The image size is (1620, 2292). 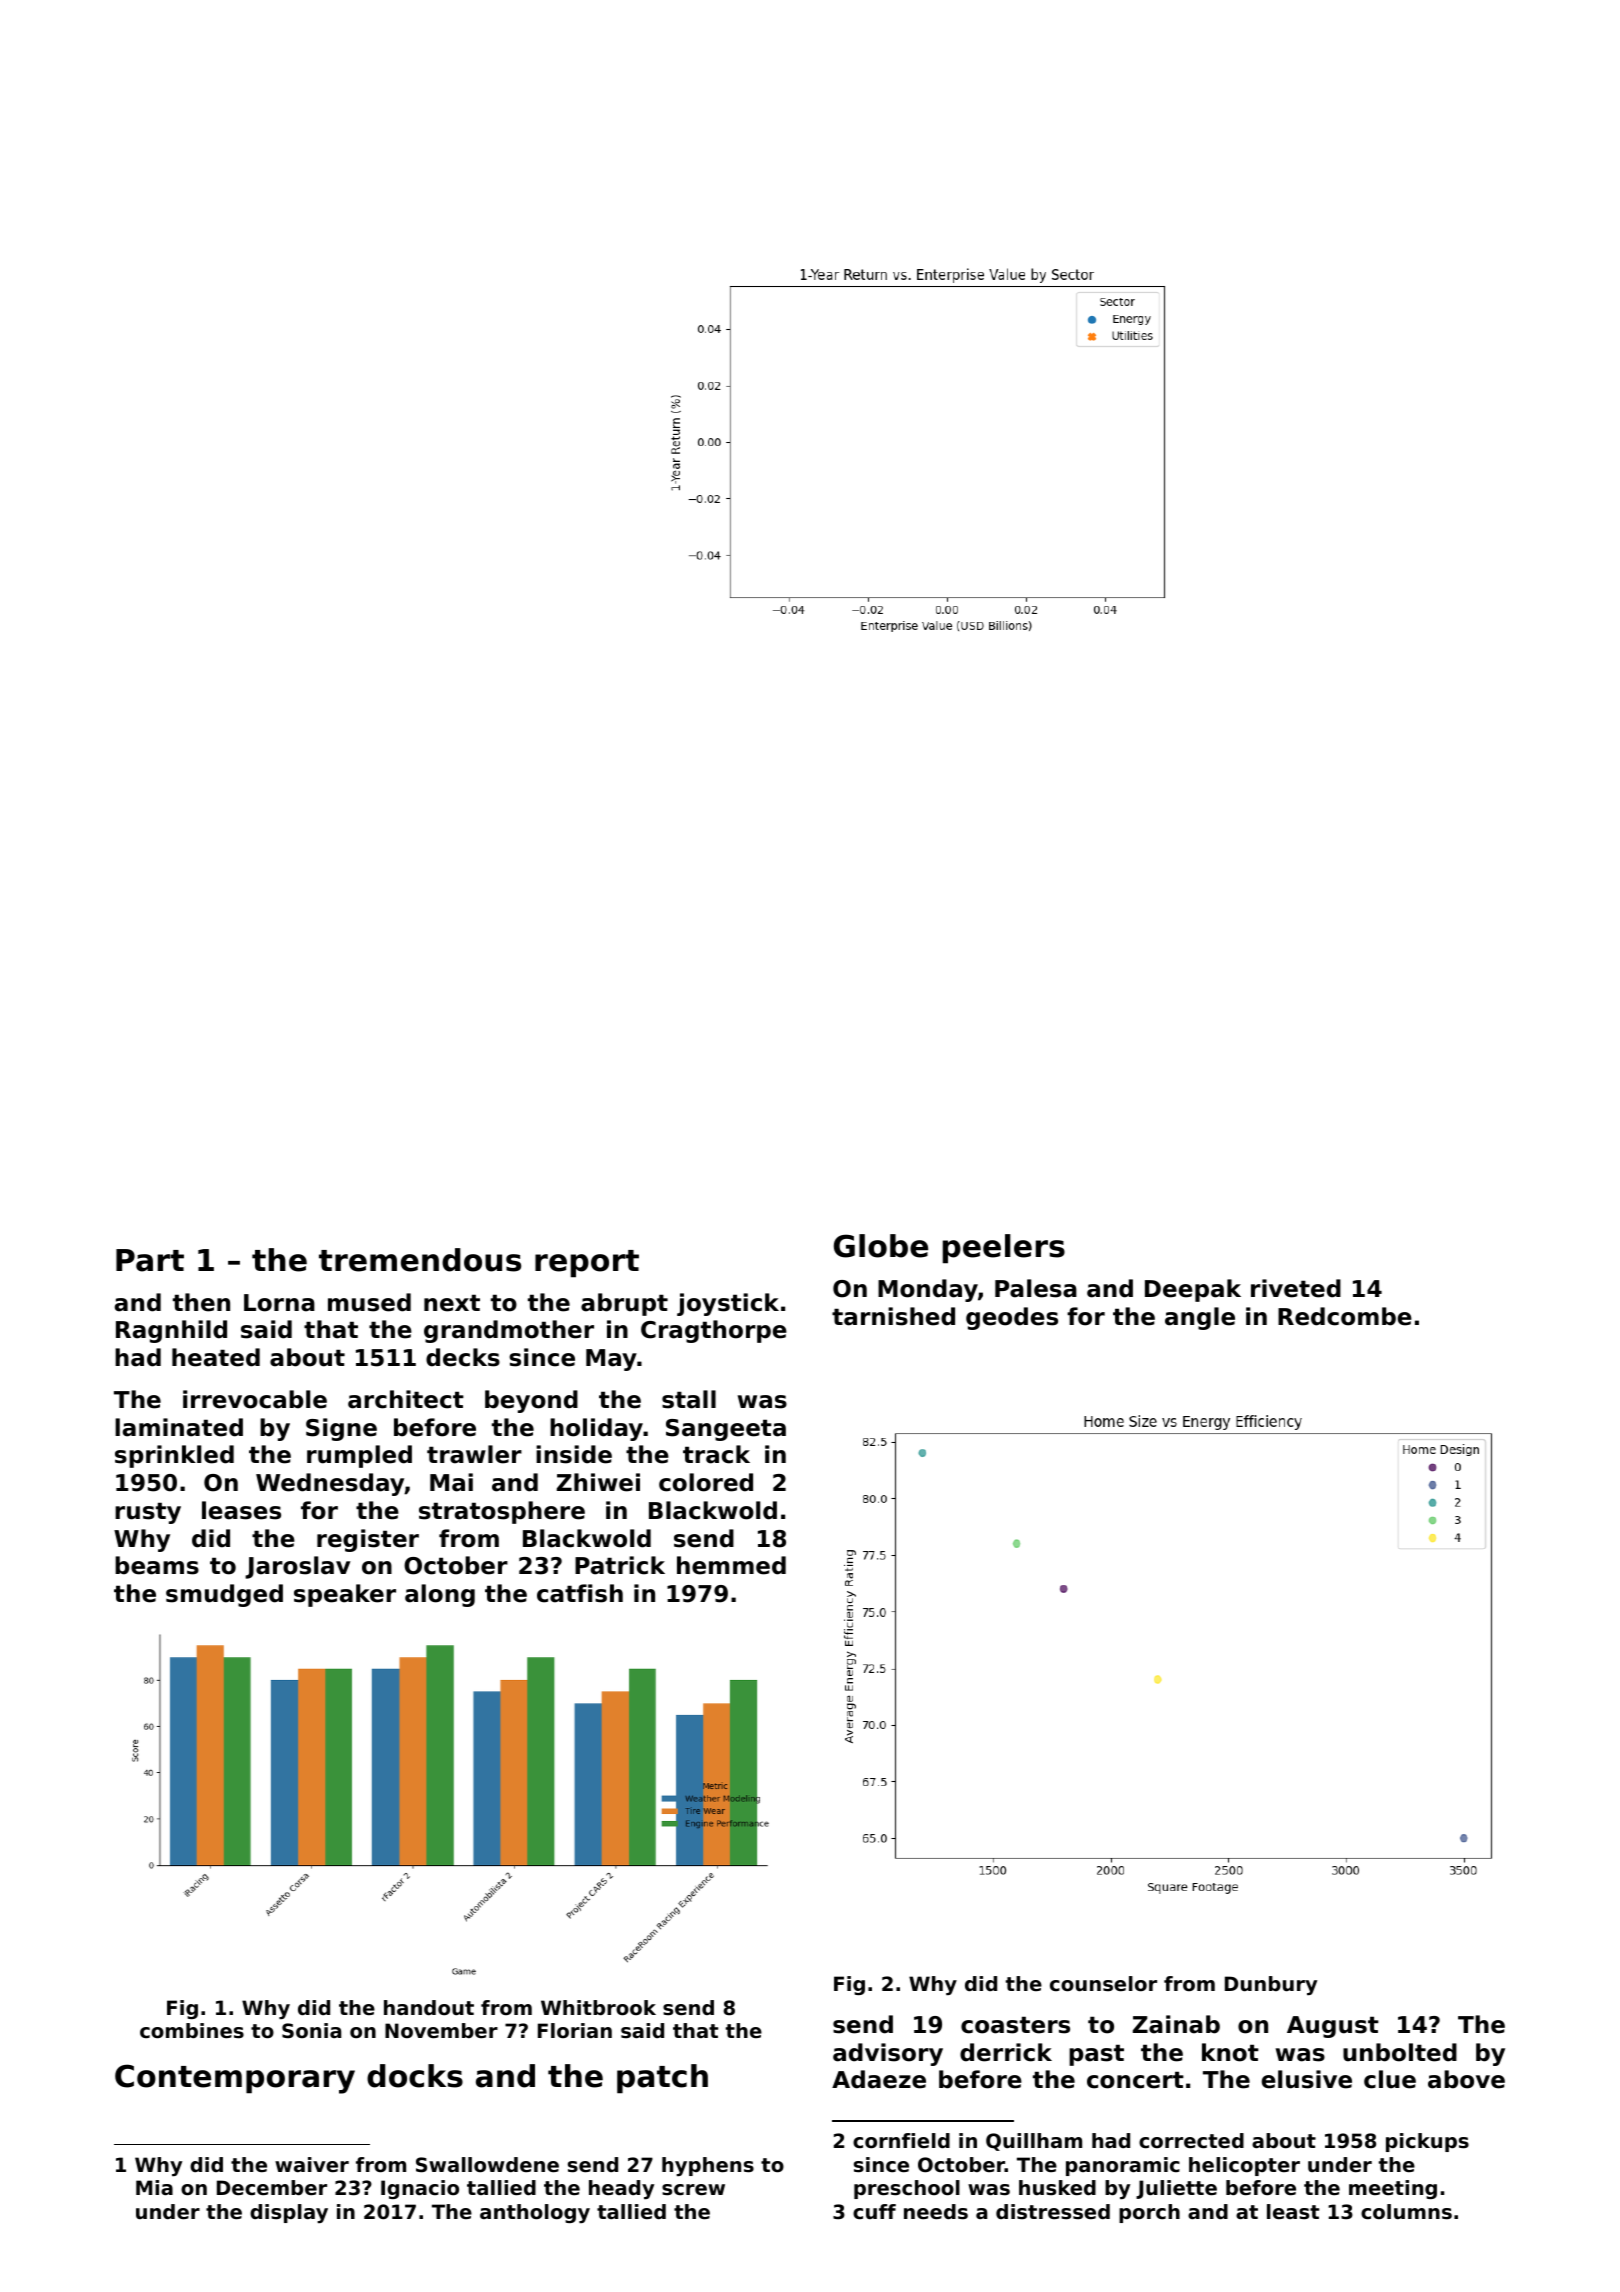 What do you see at coordinates (201, 1302) in the screenshot?
I see `then` at bounding box center [201, 1302].
